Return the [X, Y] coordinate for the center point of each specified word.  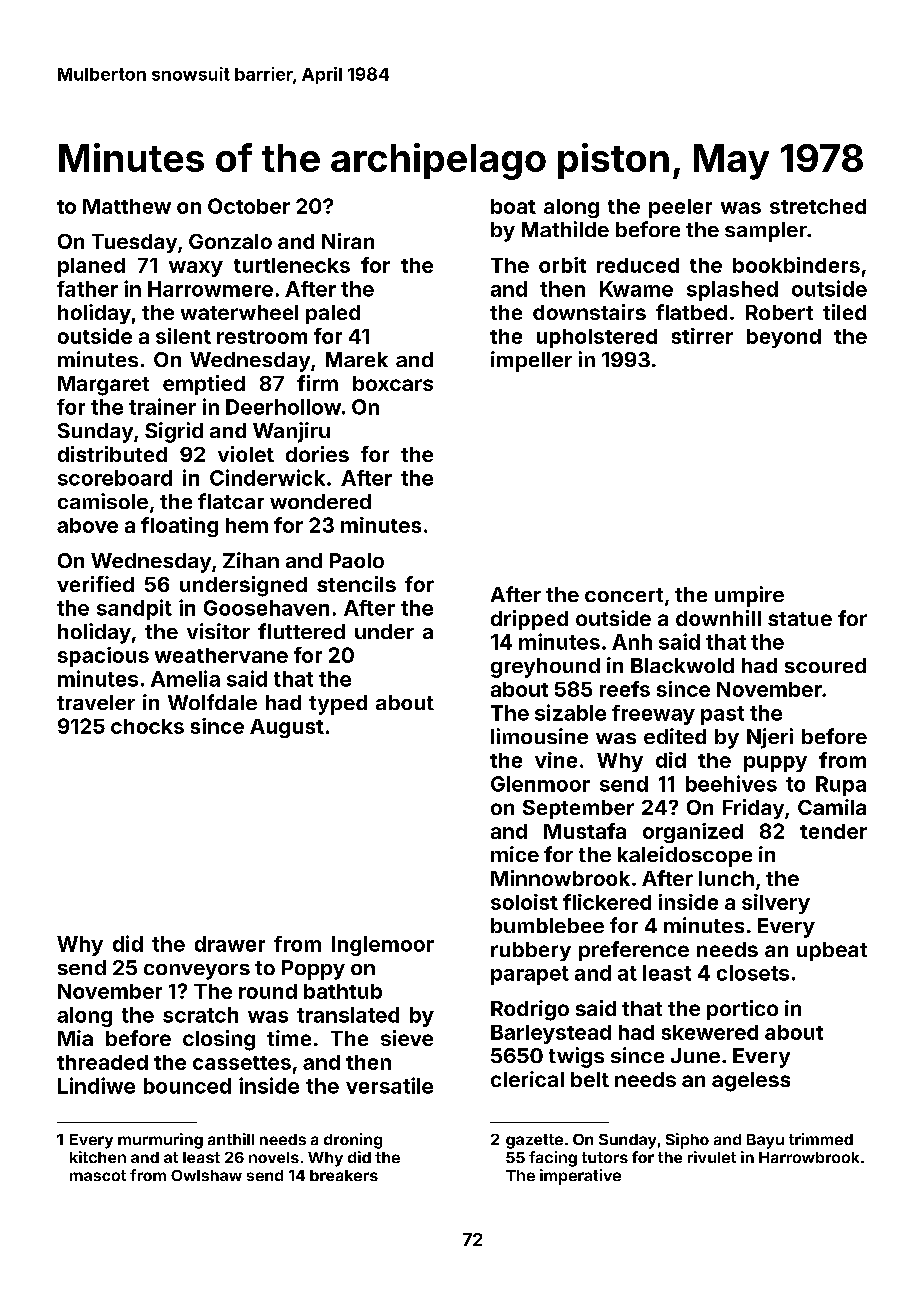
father [87, 289]
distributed [112, 454]
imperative [580, 1177]
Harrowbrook [809, 1157]
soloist [524, 902]
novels [274, 1157]
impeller [531, 361]
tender [833, 831]
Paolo [357, 560]
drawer [230, 944]
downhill [718, 618]
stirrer [702, 336]
